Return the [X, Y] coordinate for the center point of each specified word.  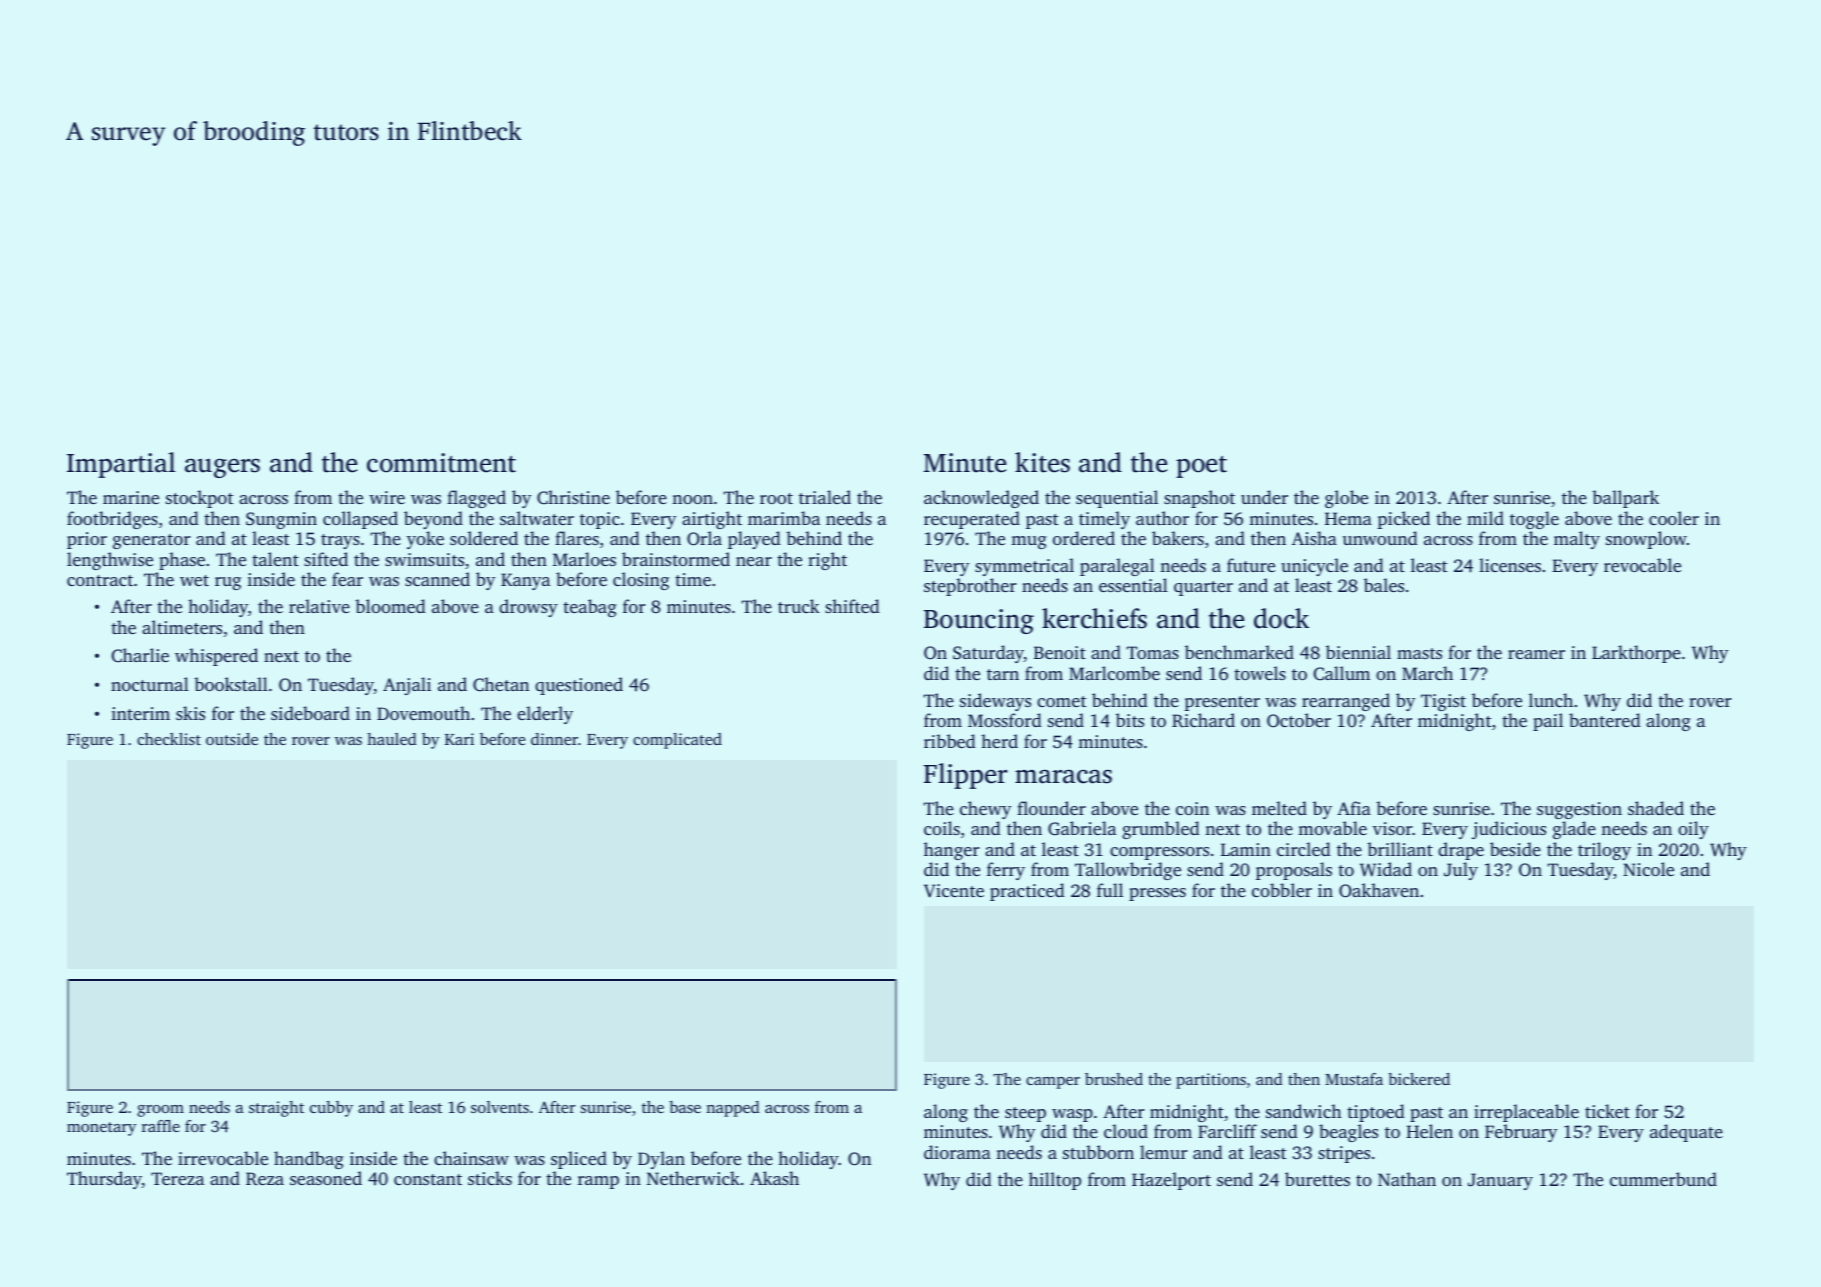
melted [1279, 808]
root [776, 498]
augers [222, 468]
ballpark [1625, 499]
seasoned [326, 1178]
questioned [579, 686]
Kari [459, 739]
